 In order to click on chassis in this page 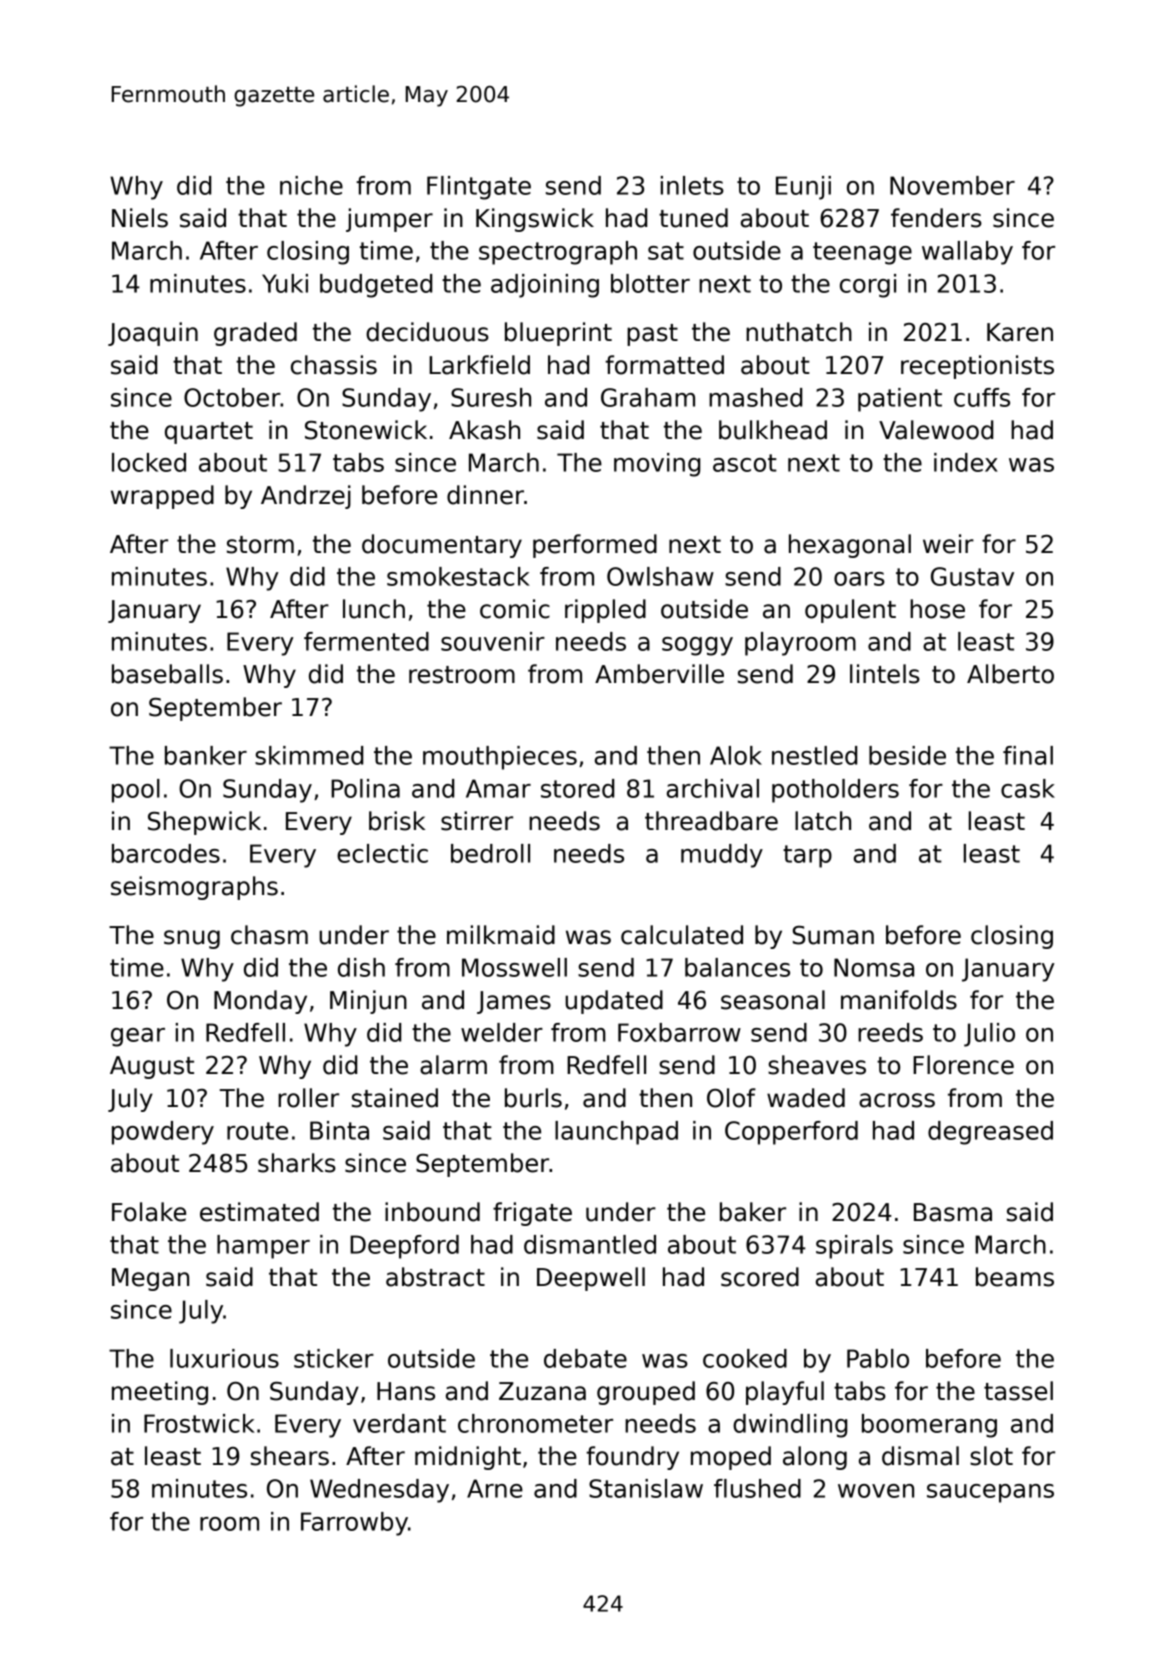, I will do `click(334, 365)`.
